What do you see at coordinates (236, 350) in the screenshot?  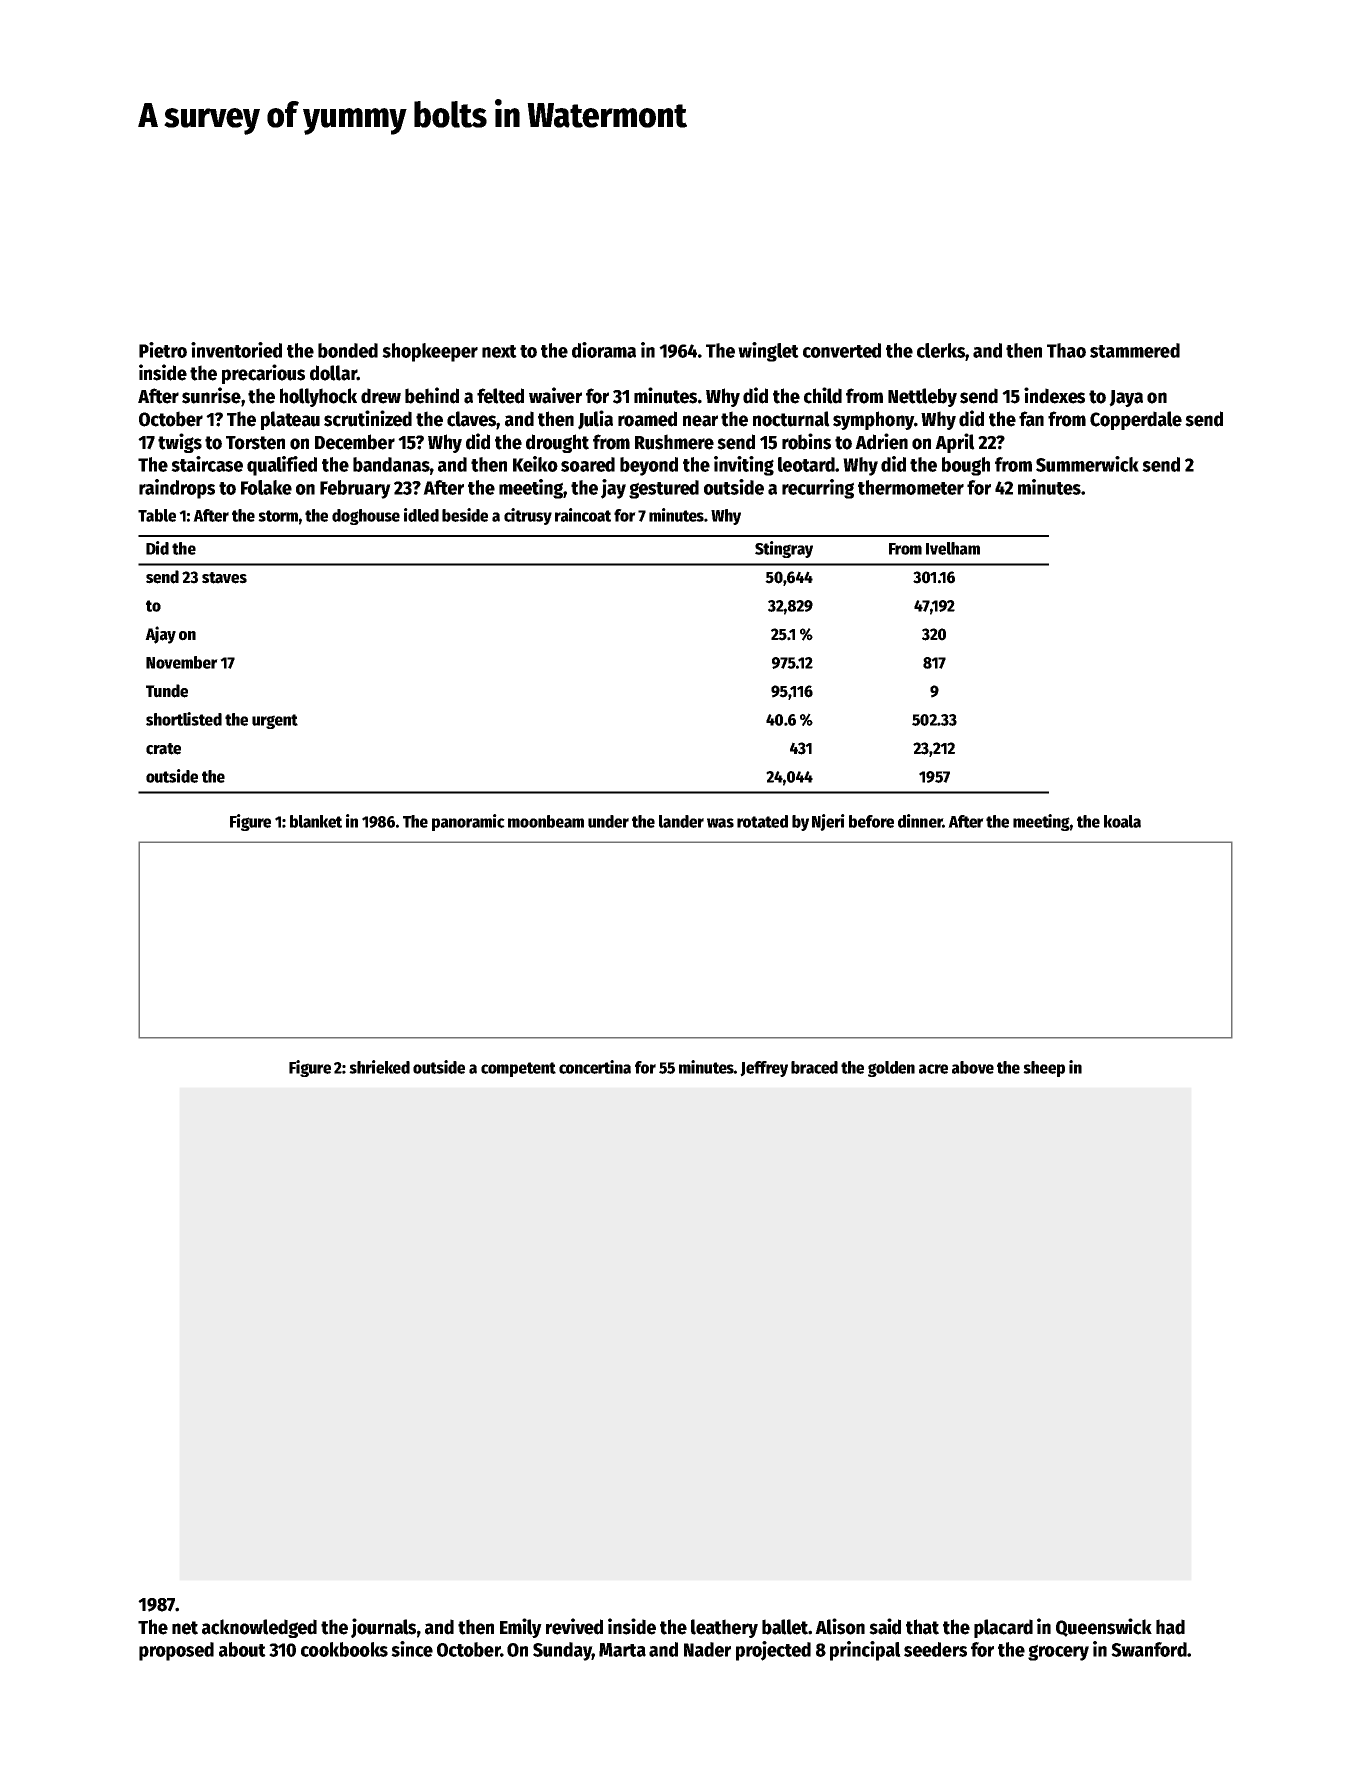 I see `inventoried` at bounding box center [236, 350].
